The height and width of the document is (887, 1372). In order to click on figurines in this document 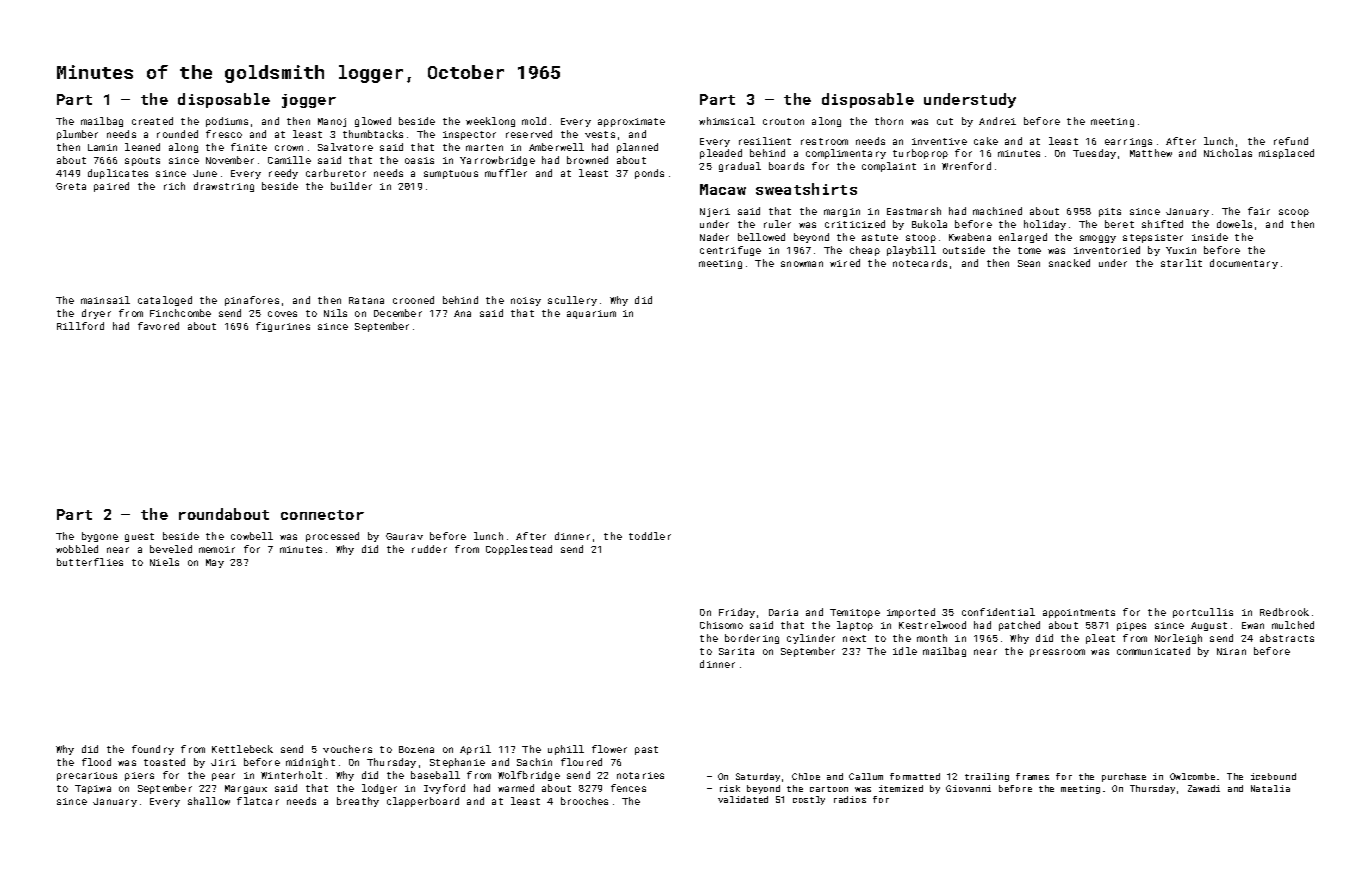, I will do `click(283, 327)`.
